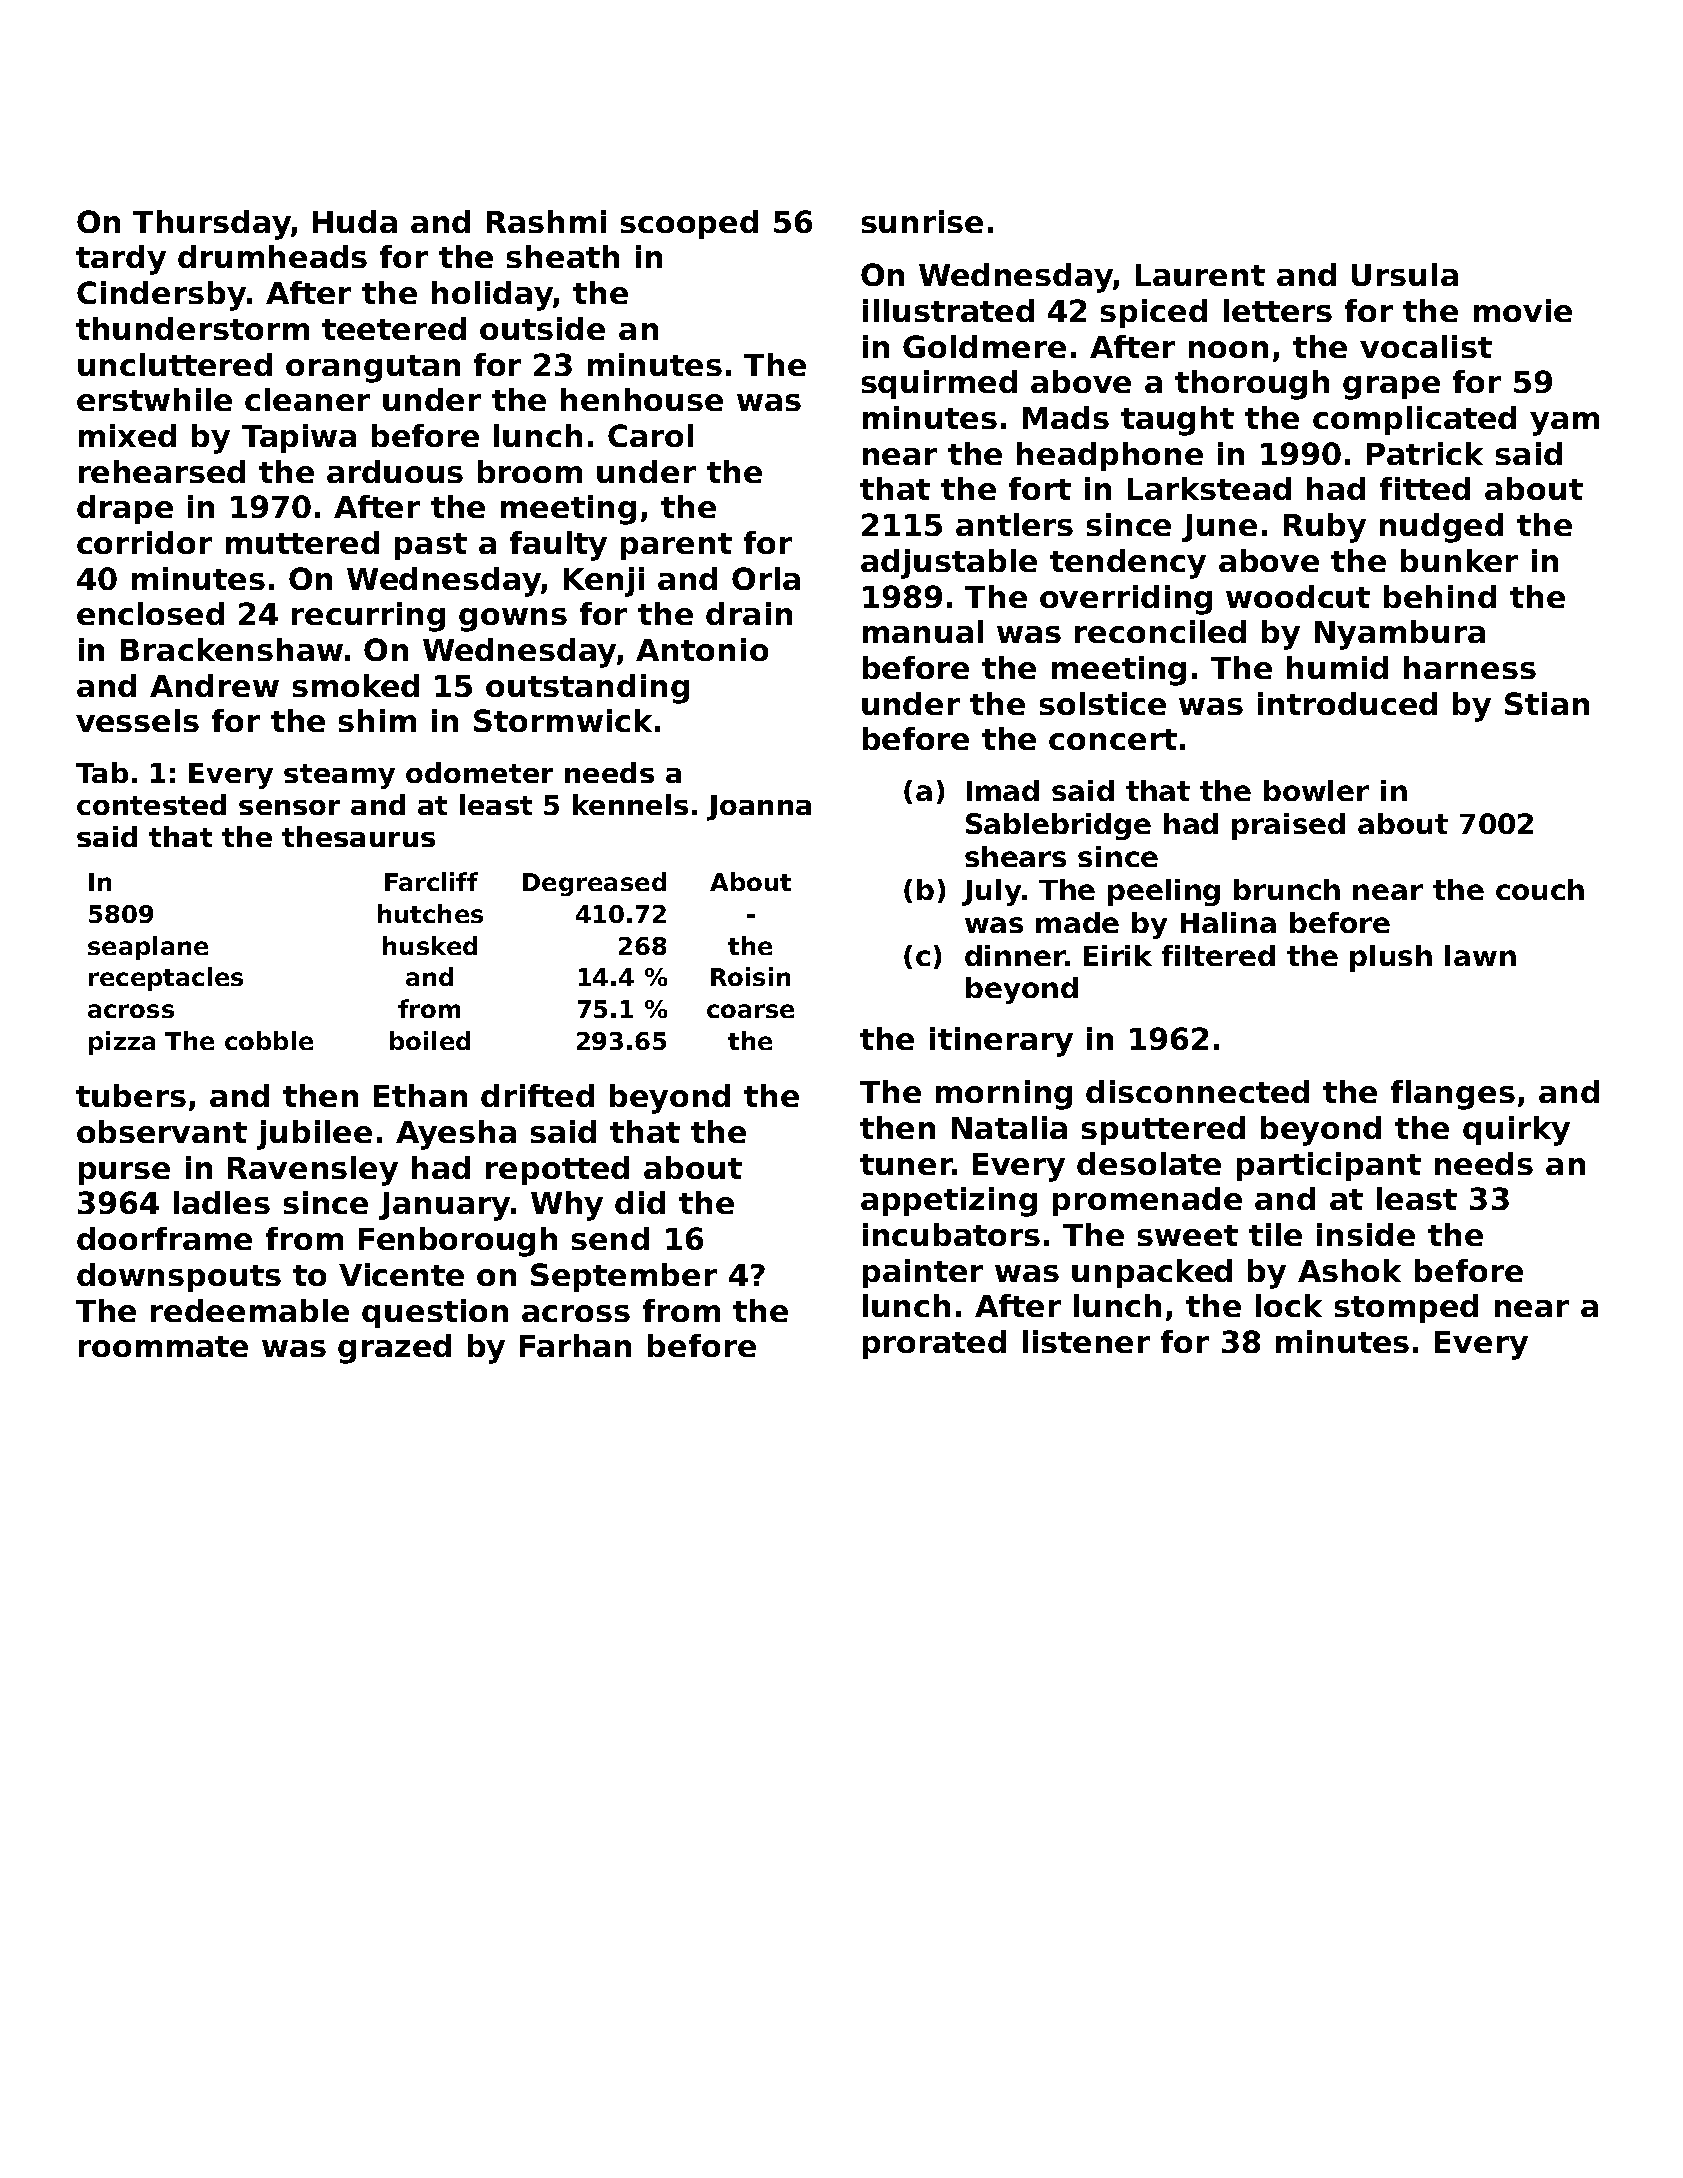 This screenshot has width=1683, height=2178. What do you see at coordinates (1453, 1095) in the screenshot?
I see `flanges` at bounding box center [1453, 1095].
